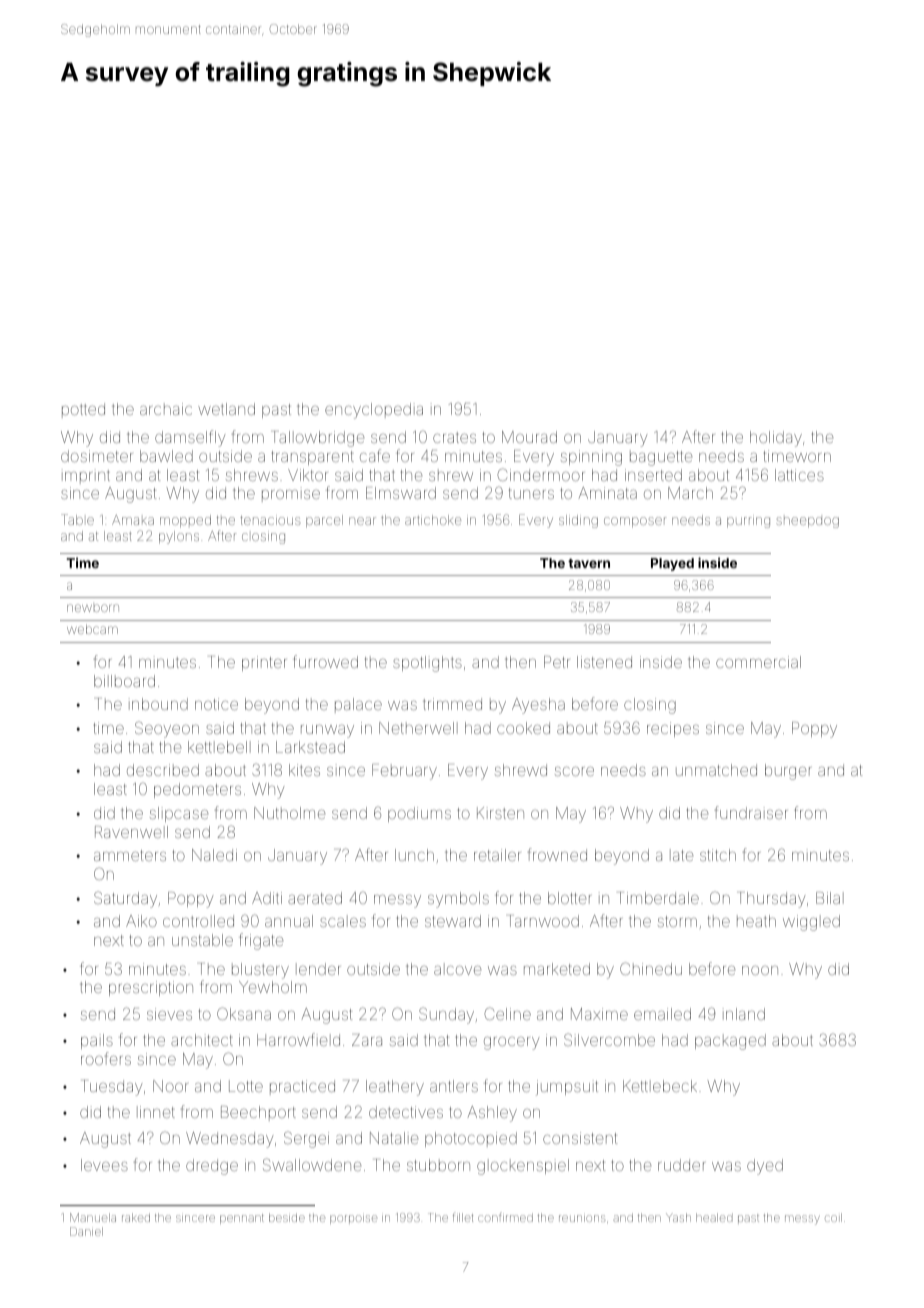 The image size is (924, 1308). Describe the element at coordinates (226, 409) in the screenshot. I see `wetland` at that location.
